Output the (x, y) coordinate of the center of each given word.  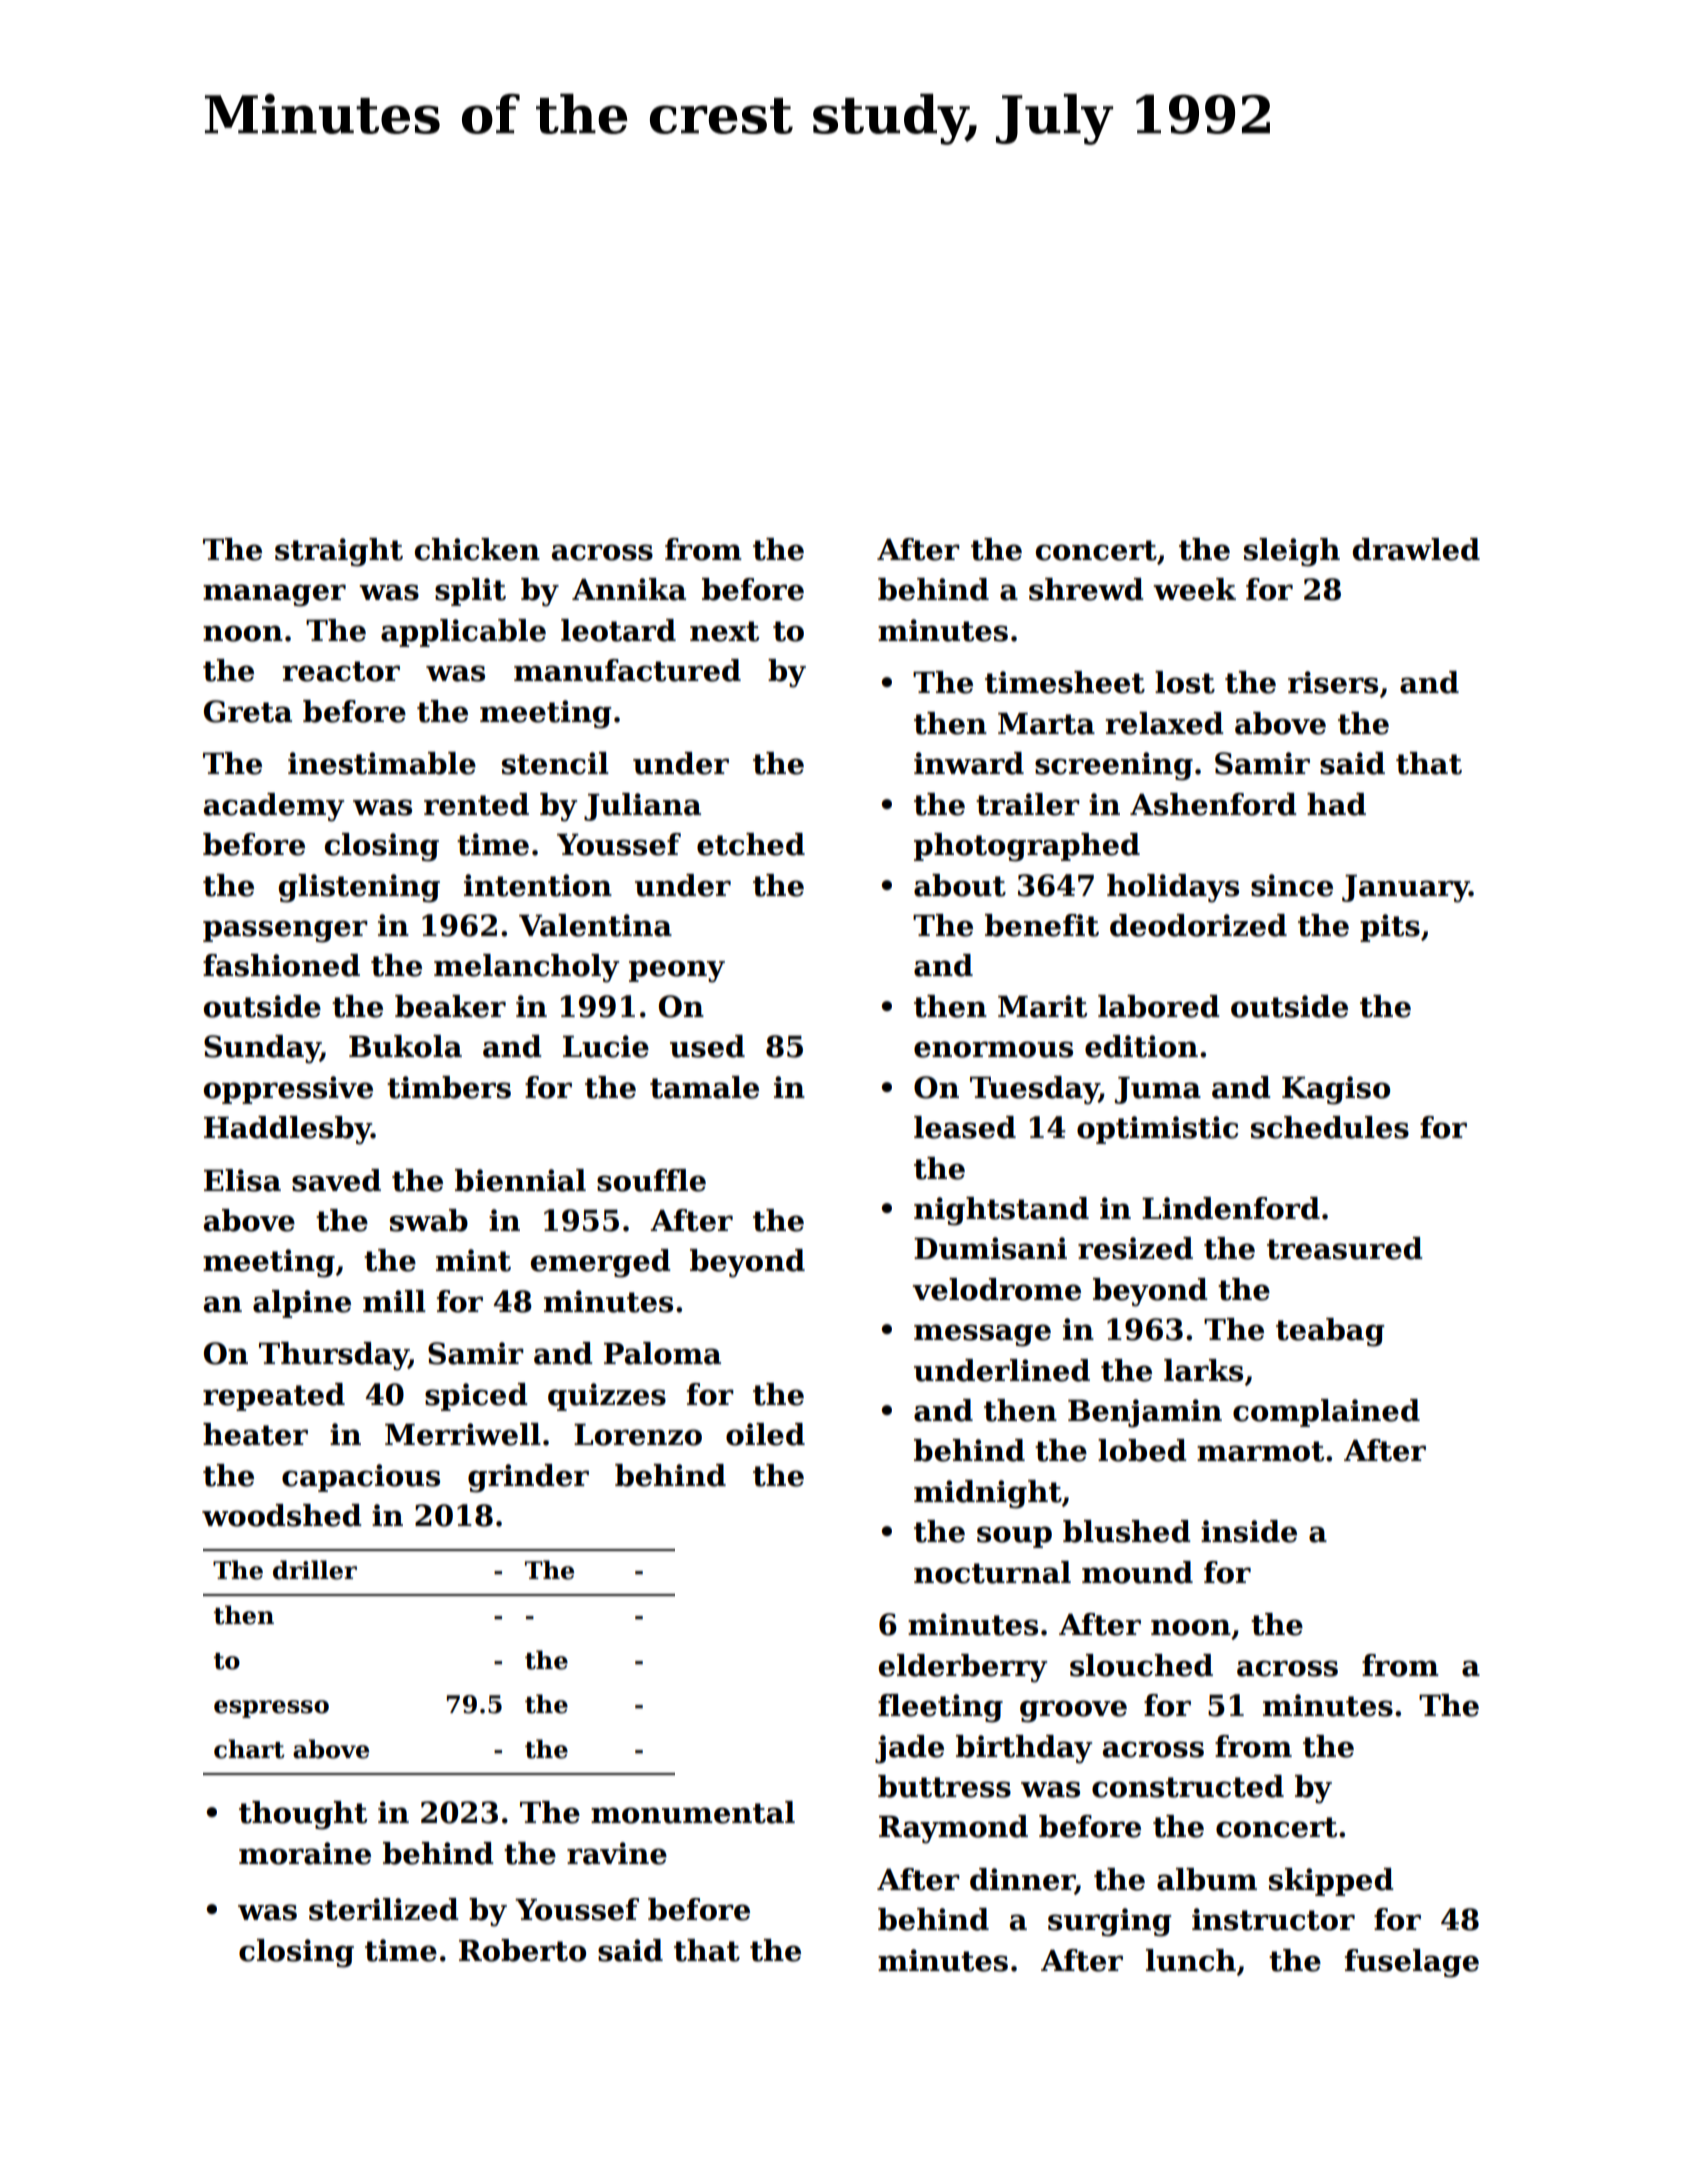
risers (1333, 682)
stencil (555, 763)
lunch (1191, 1960)
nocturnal (992, 1572)
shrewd (1086, 589)
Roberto (522, 1950)
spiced (476, 1397)
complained (1326, 1413)
